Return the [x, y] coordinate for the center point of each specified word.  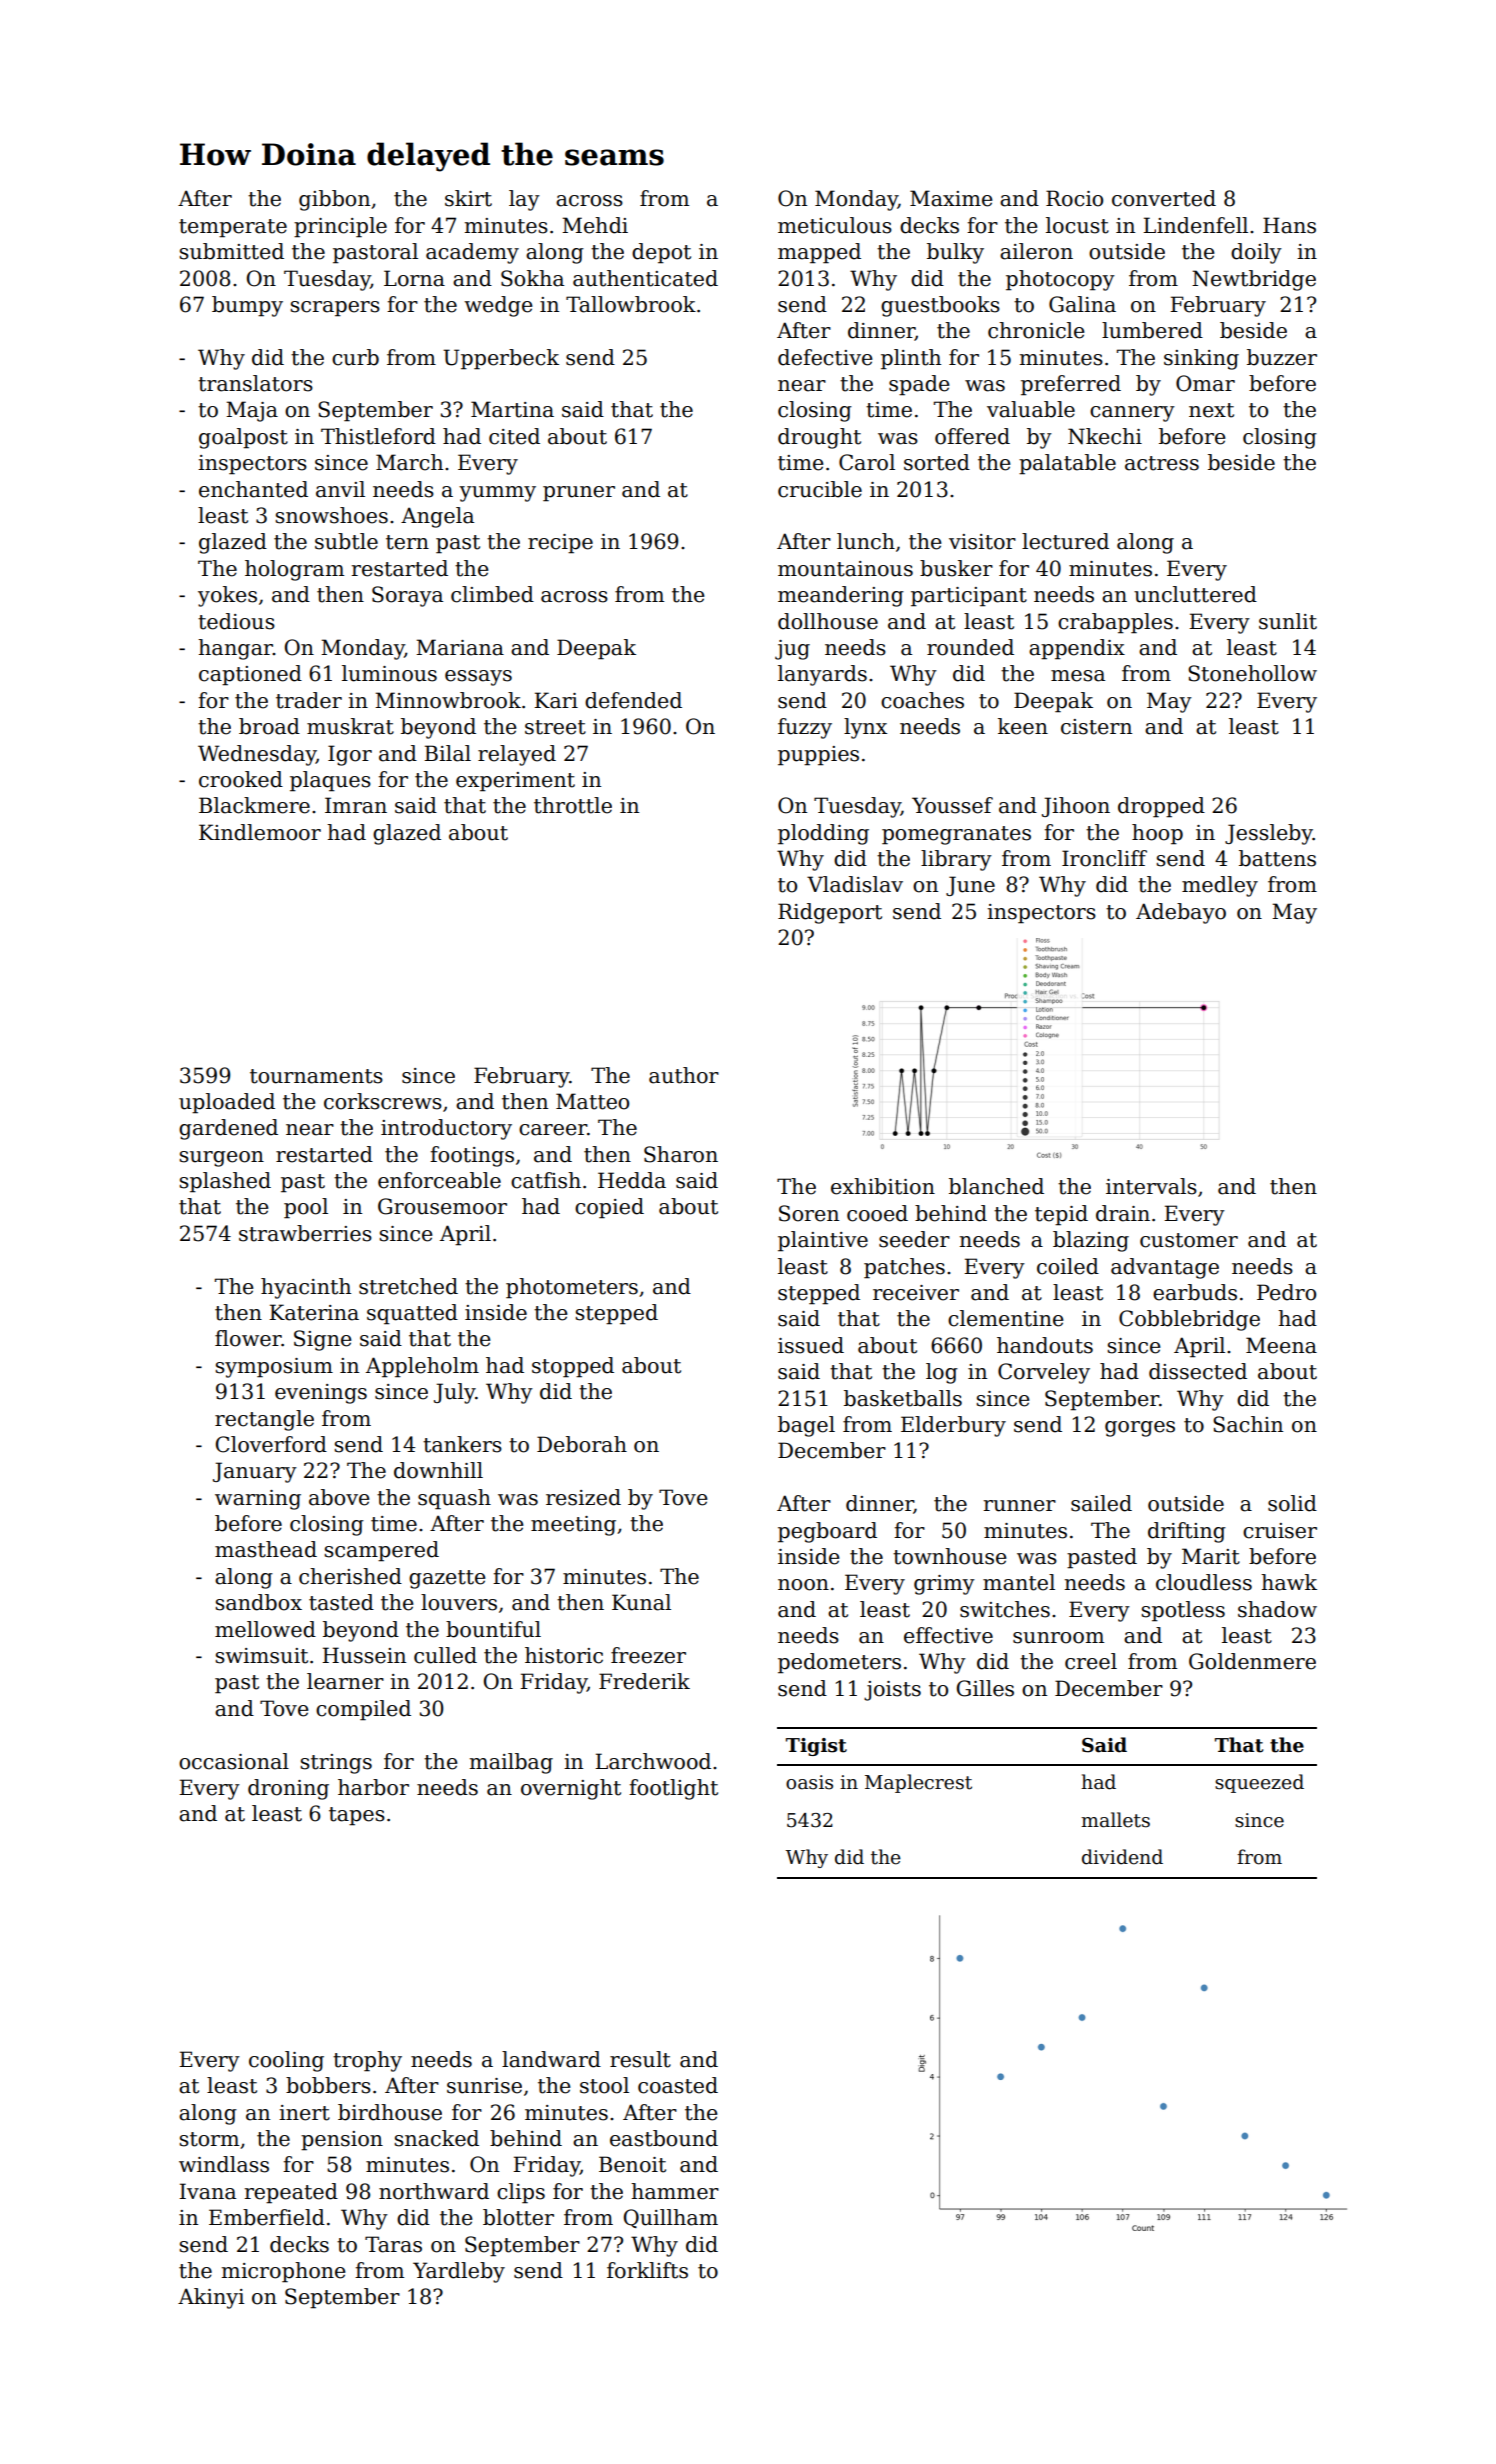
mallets [1115, 1820]
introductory [446, 1129]
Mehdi [595, 225]
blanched [996, 1186]
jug [792, 650]
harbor [373, 1787]
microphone [283, 2272]
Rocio [1074, 198]
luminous [389, 673]
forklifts [647, 2270]
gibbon [334, 200]
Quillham [671, 2218]
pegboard [827, 1532]
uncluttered [1195, 594]
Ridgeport [830, 913]
